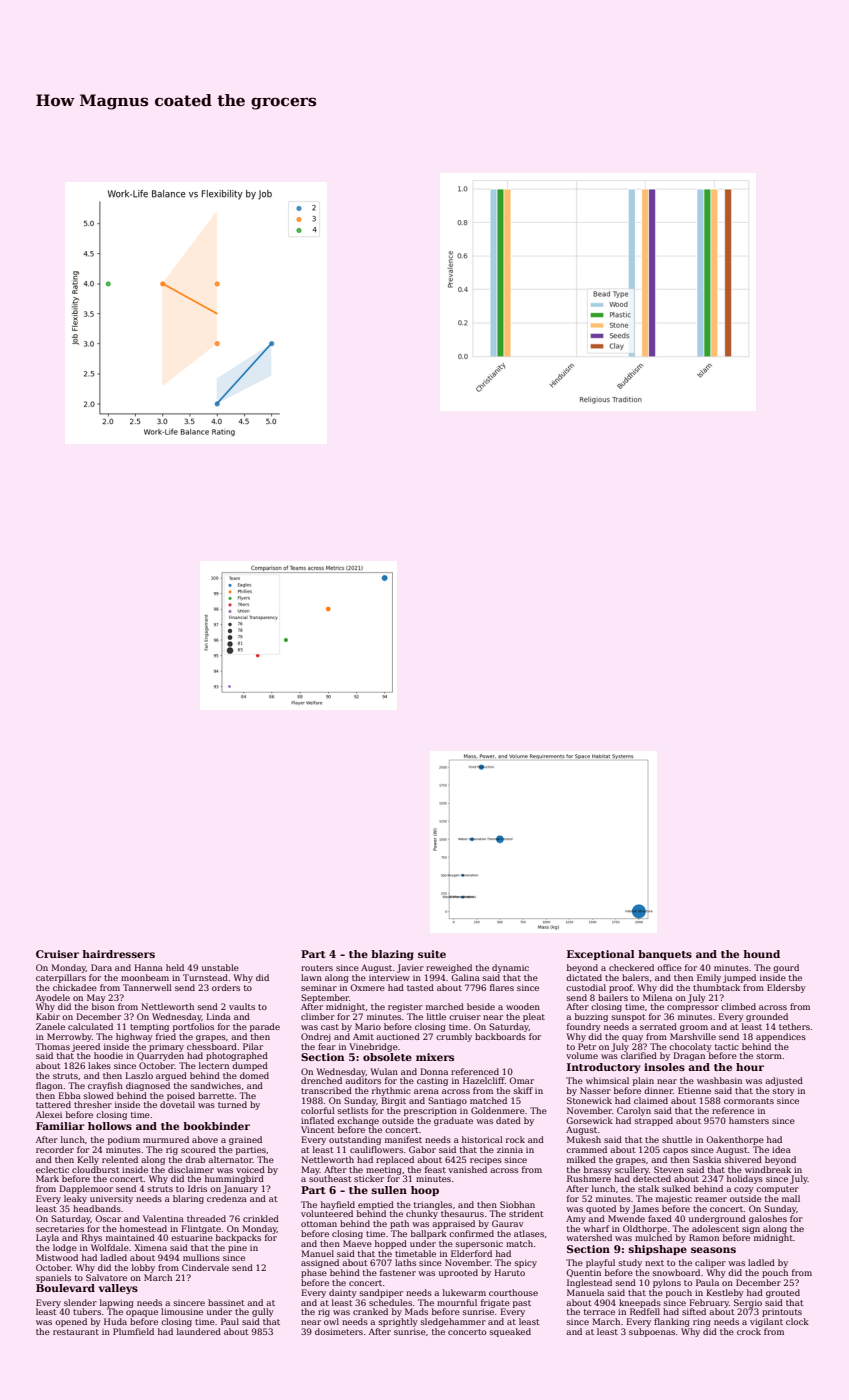 The image size is (849, 1400). What do you see at coordinates (436, 1016) in the screenshot?
I see `little` at bounding box center [436, 1016].
